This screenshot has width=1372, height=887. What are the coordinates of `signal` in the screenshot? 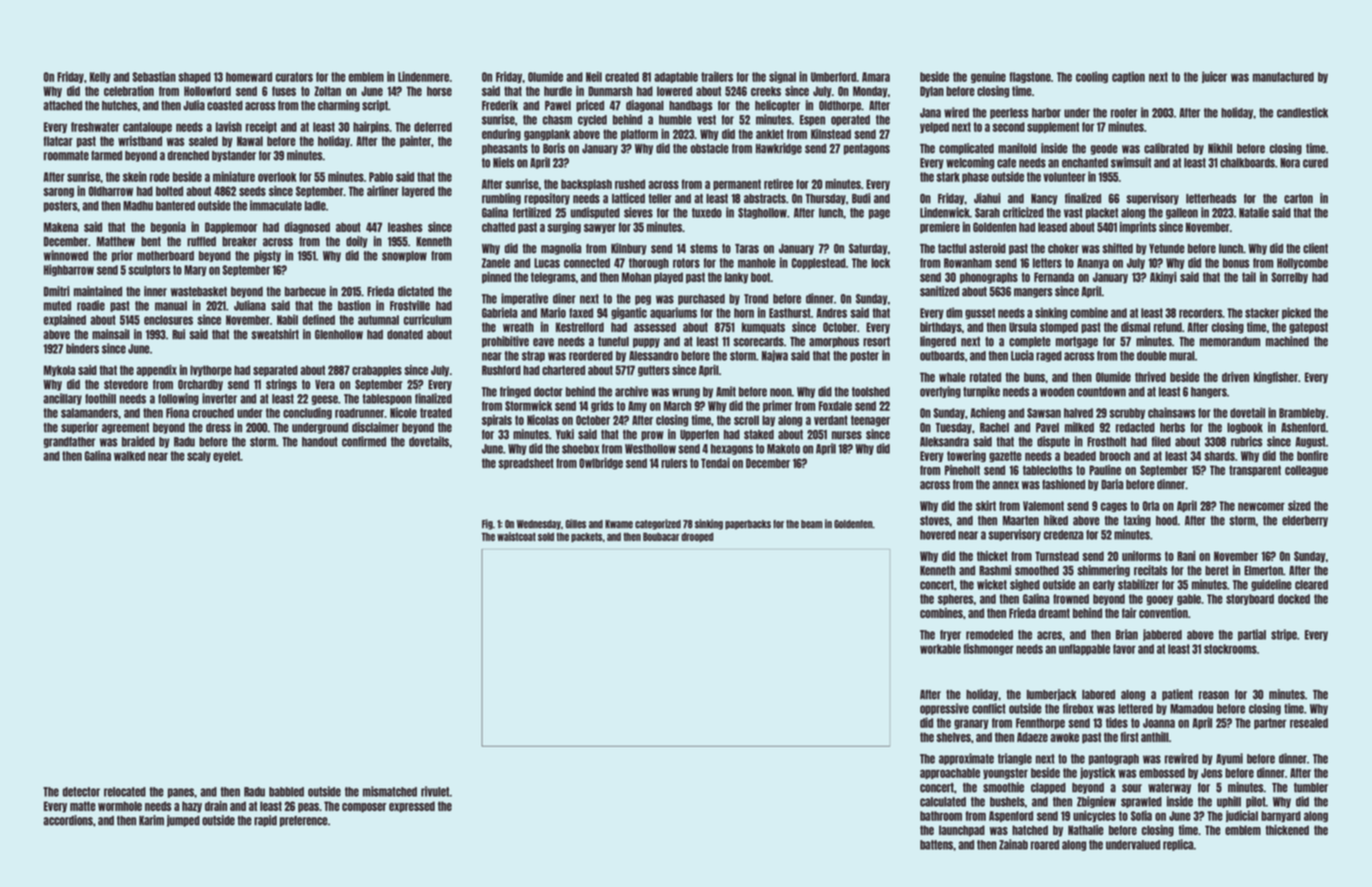 It's located at (782, 77).
